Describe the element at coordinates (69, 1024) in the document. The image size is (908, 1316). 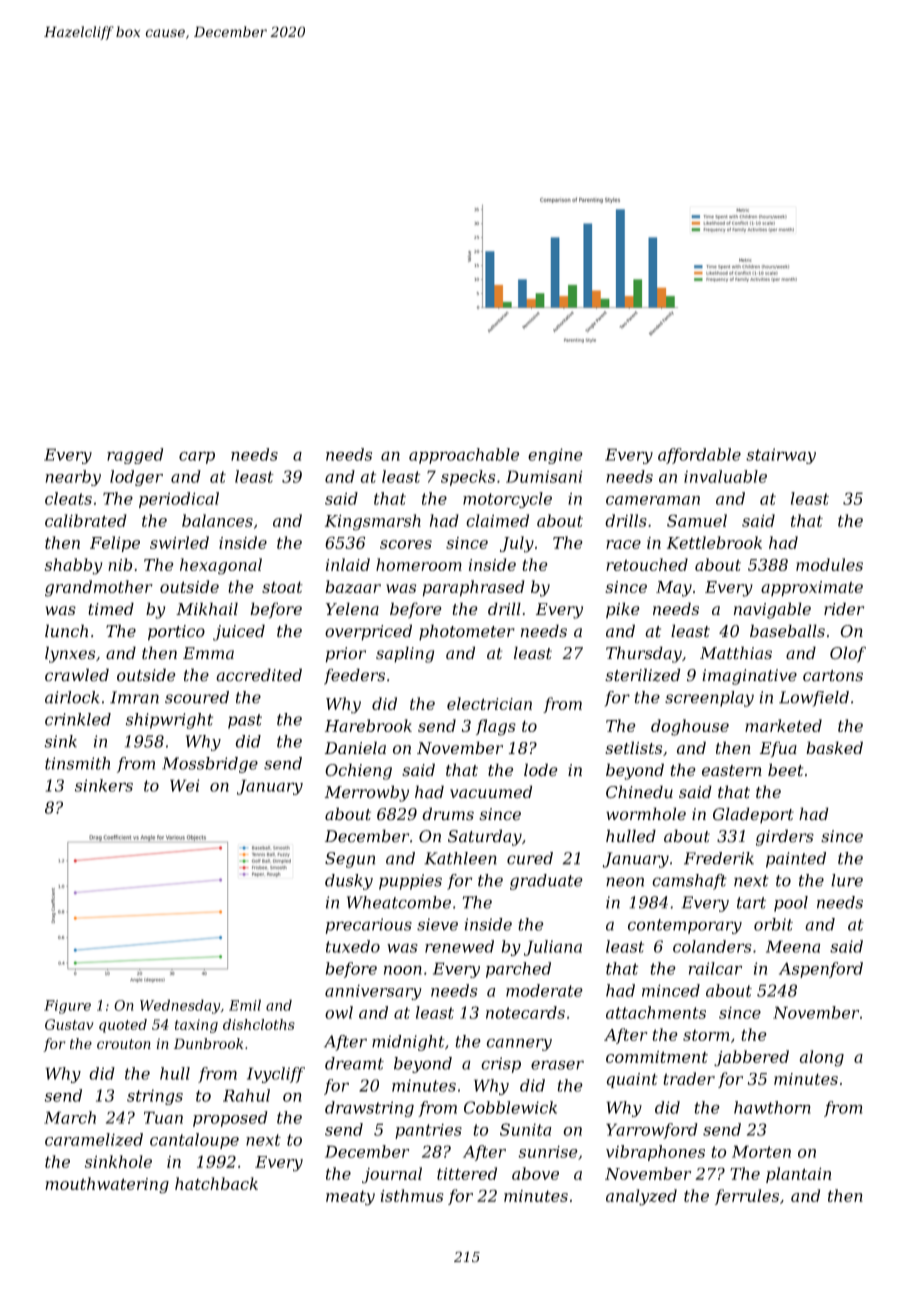
I see `Gustav` at that location.
